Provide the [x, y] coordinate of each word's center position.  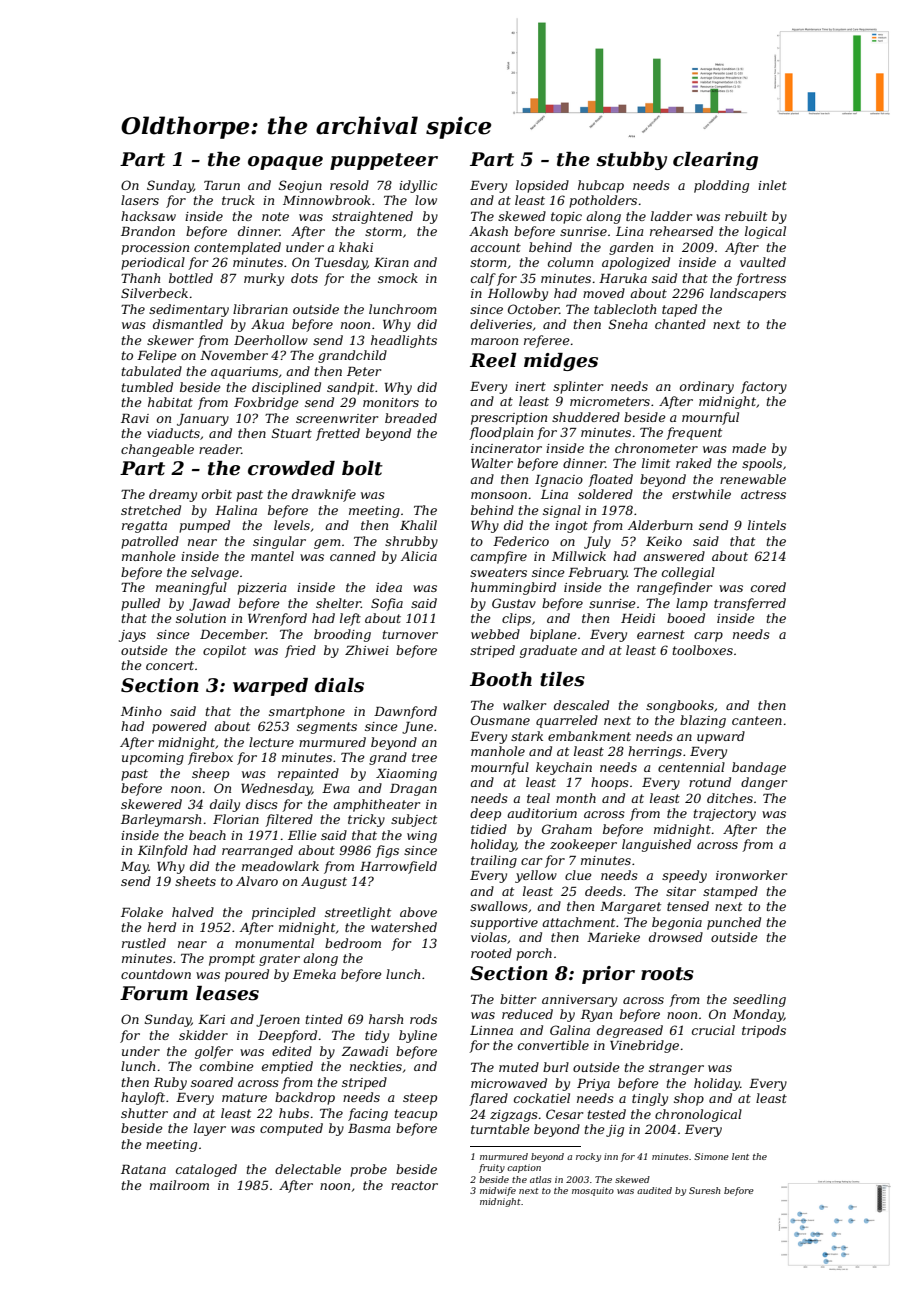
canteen [757, 720]
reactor [414, 1185]
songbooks [680, 706]
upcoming [153, 759]
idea [389, 587]
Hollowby [518, 294]
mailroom [179, 1185]
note [275, 216]
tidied [489, 829]
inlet [772, 185]
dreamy [173, 495]
